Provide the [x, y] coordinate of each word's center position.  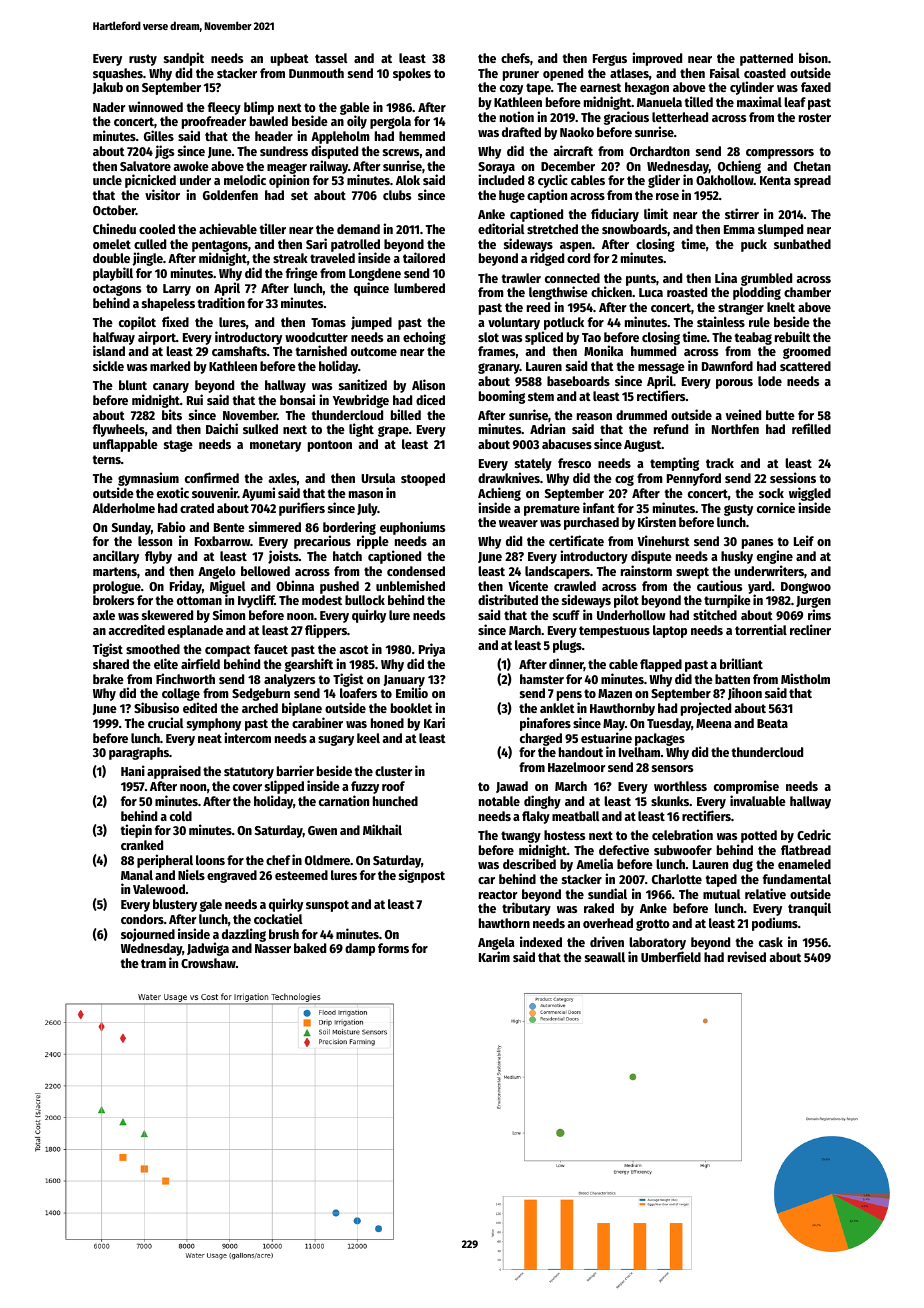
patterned [766, 59]
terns [107, 459]
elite [166, 663]
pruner [521, 76]
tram [153, 963]
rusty [143, 60]
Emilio [412, 693]
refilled [811, 428]
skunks [670, 801]
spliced [544, 338]
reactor [498, 894]
